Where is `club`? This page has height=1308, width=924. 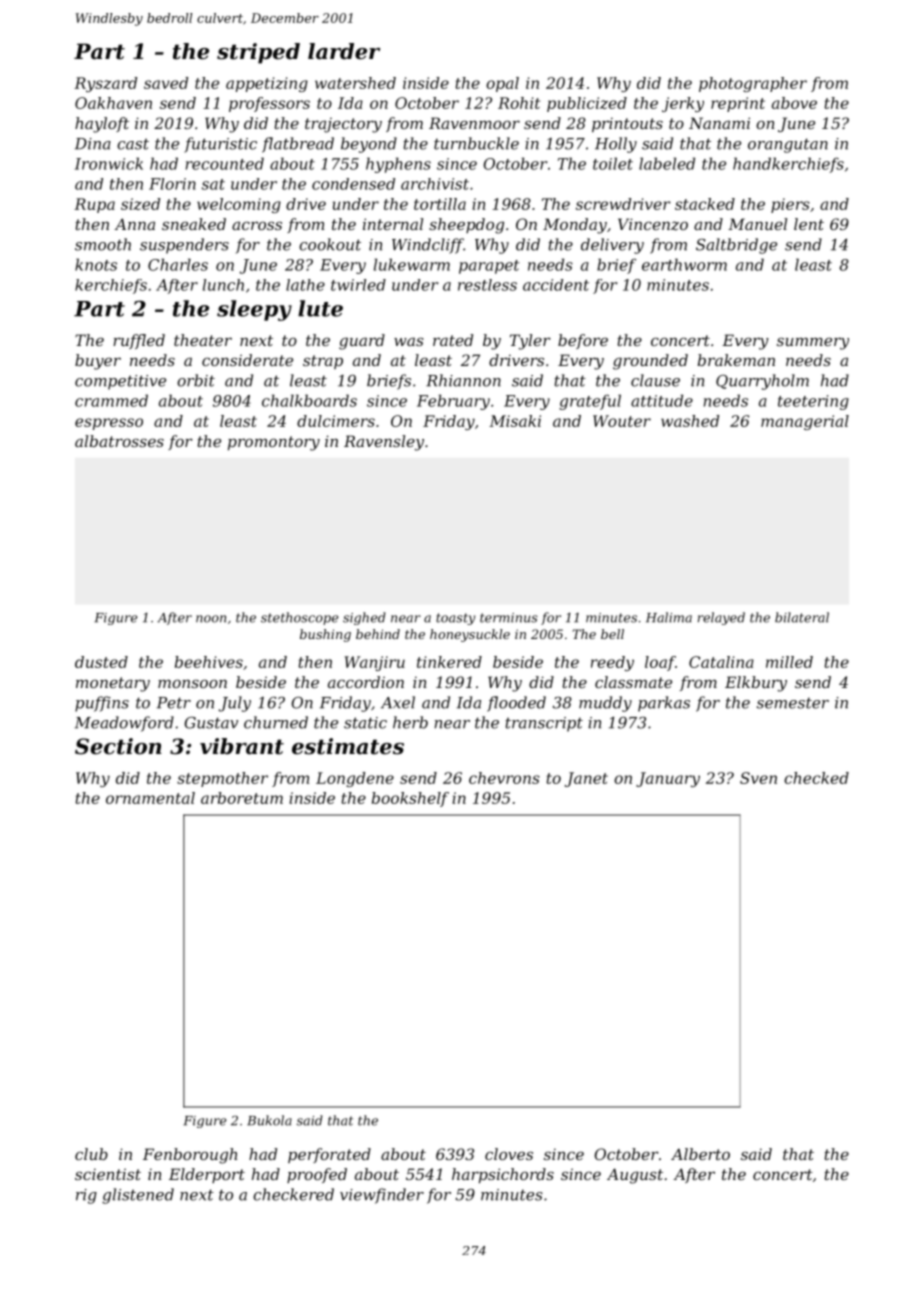 club is located at coordinates (91, 1154).
